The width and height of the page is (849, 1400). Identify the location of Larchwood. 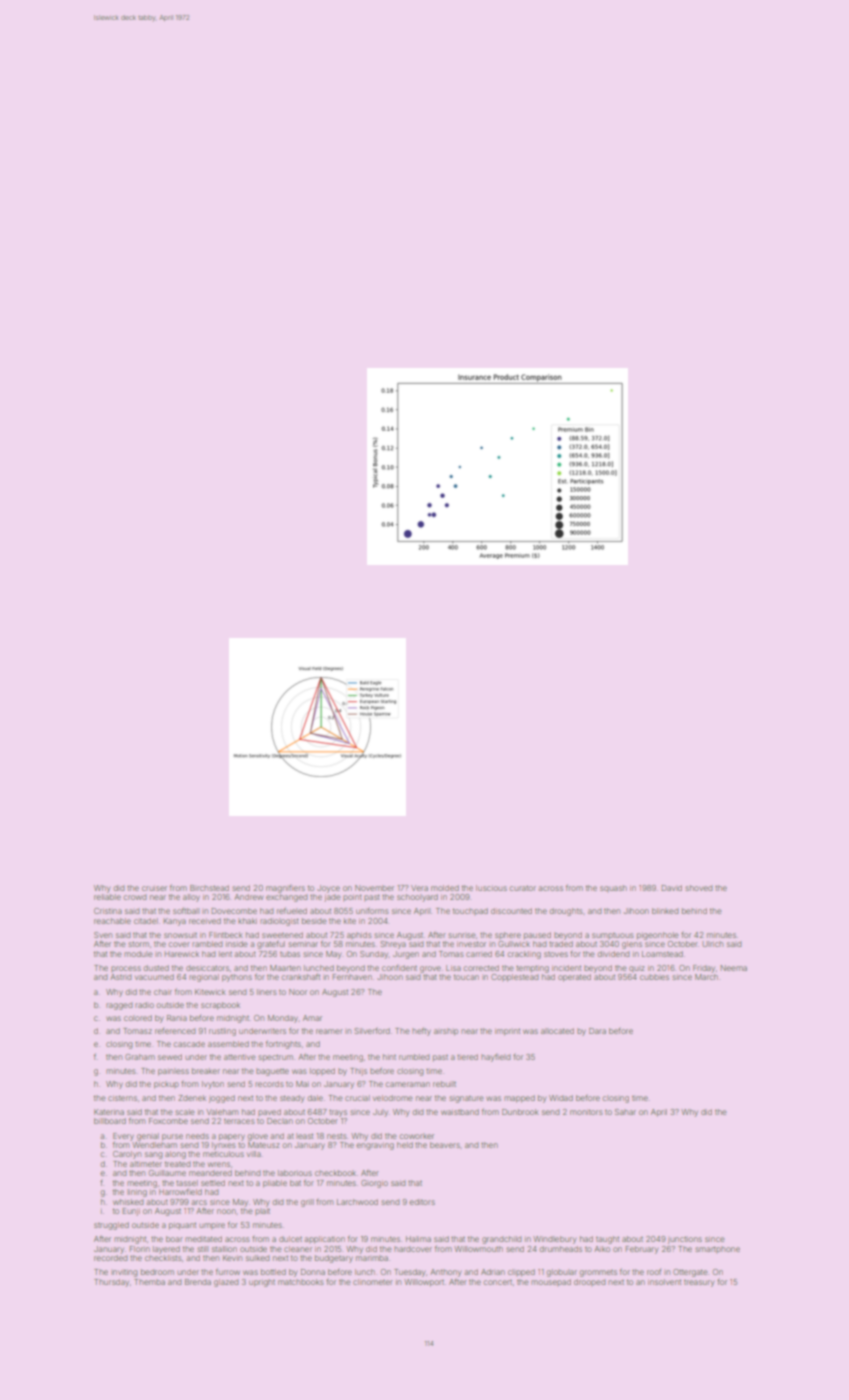
(357, 1202).
